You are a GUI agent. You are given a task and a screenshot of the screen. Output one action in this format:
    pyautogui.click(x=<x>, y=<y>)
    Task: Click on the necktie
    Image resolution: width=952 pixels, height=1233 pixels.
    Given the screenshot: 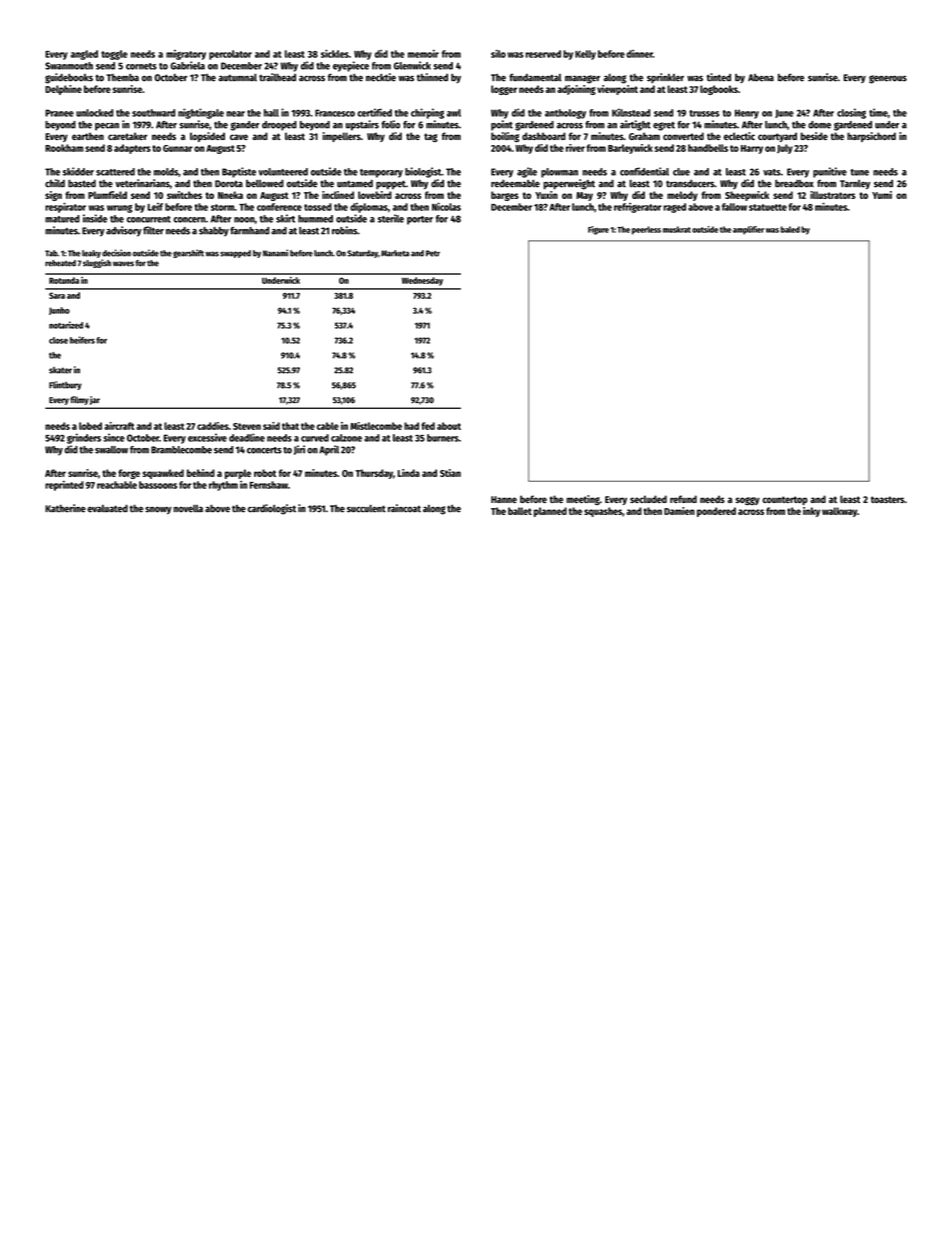 What is the action you would take?
    pyautogui.click(x=381, y=77)
